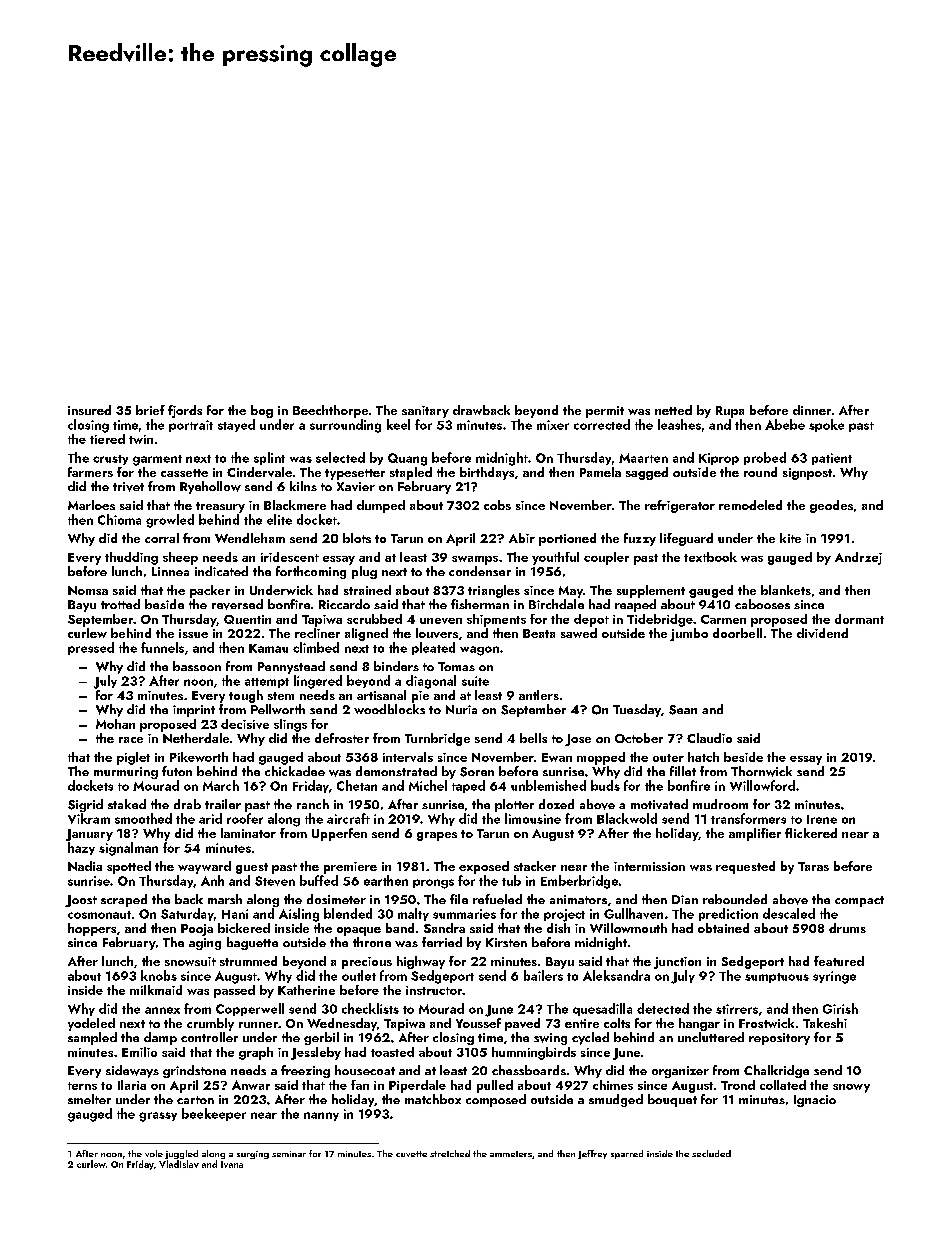  I want to click on precious, so click(367, 963).
